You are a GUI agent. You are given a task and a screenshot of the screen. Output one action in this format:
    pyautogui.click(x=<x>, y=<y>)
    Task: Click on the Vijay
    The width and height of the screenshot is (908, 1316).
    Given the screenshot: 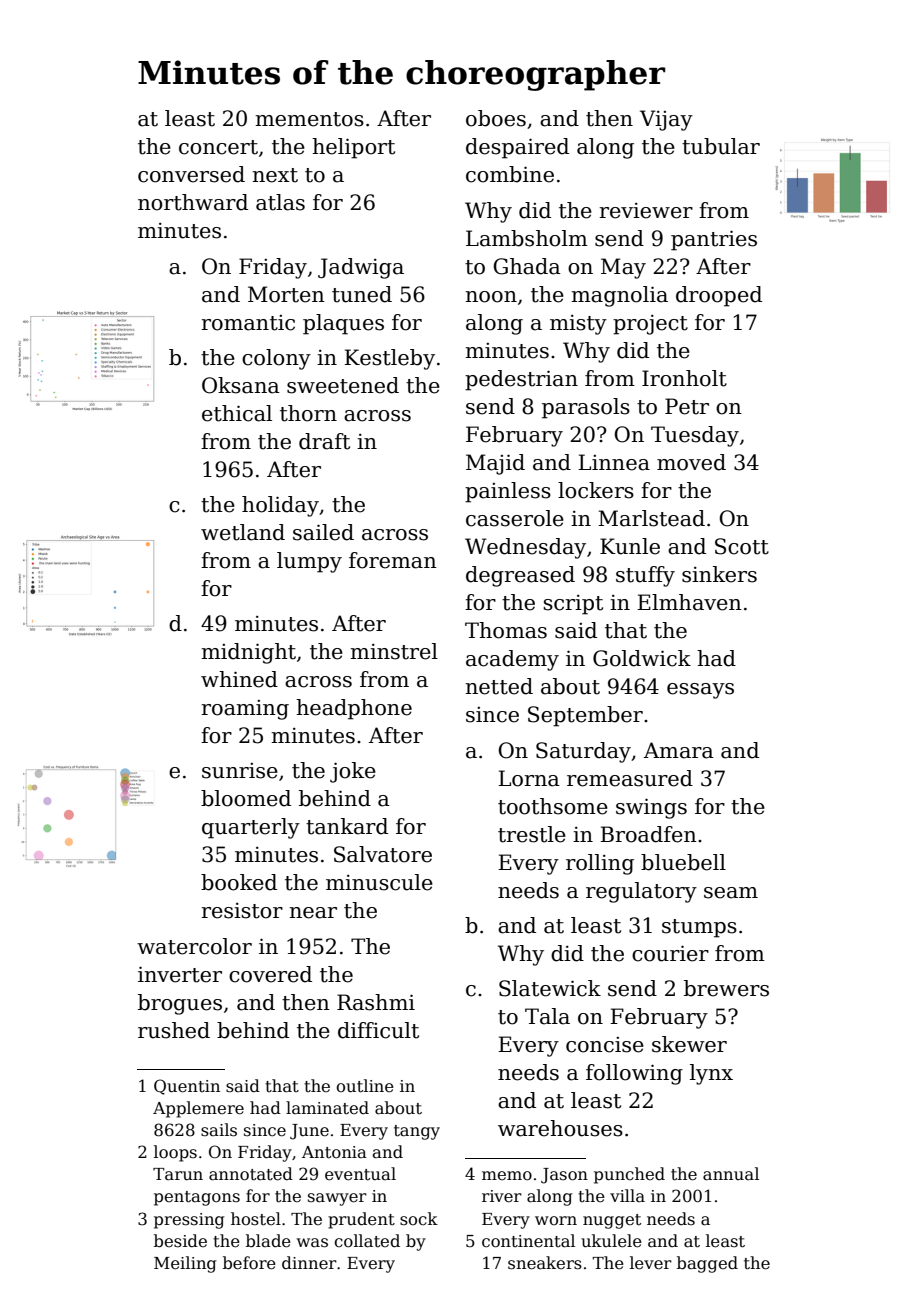 What is the action you would take?
    pyautogui.click(x=666, y=120)
